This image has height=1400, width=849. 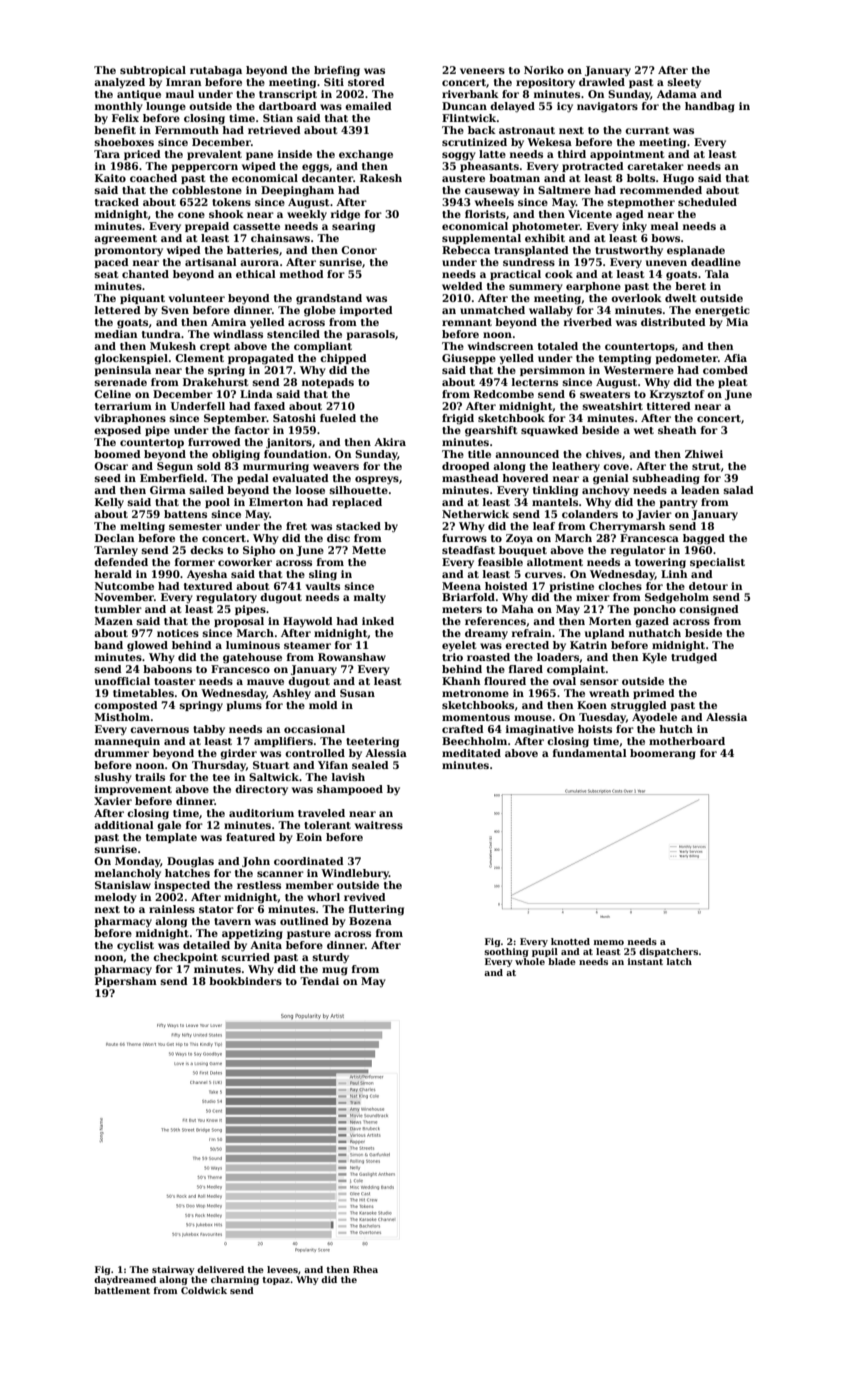 What do you see at coordinates (607, 107) in the image?
I see `navigators` at bounding box center [607, 107].
